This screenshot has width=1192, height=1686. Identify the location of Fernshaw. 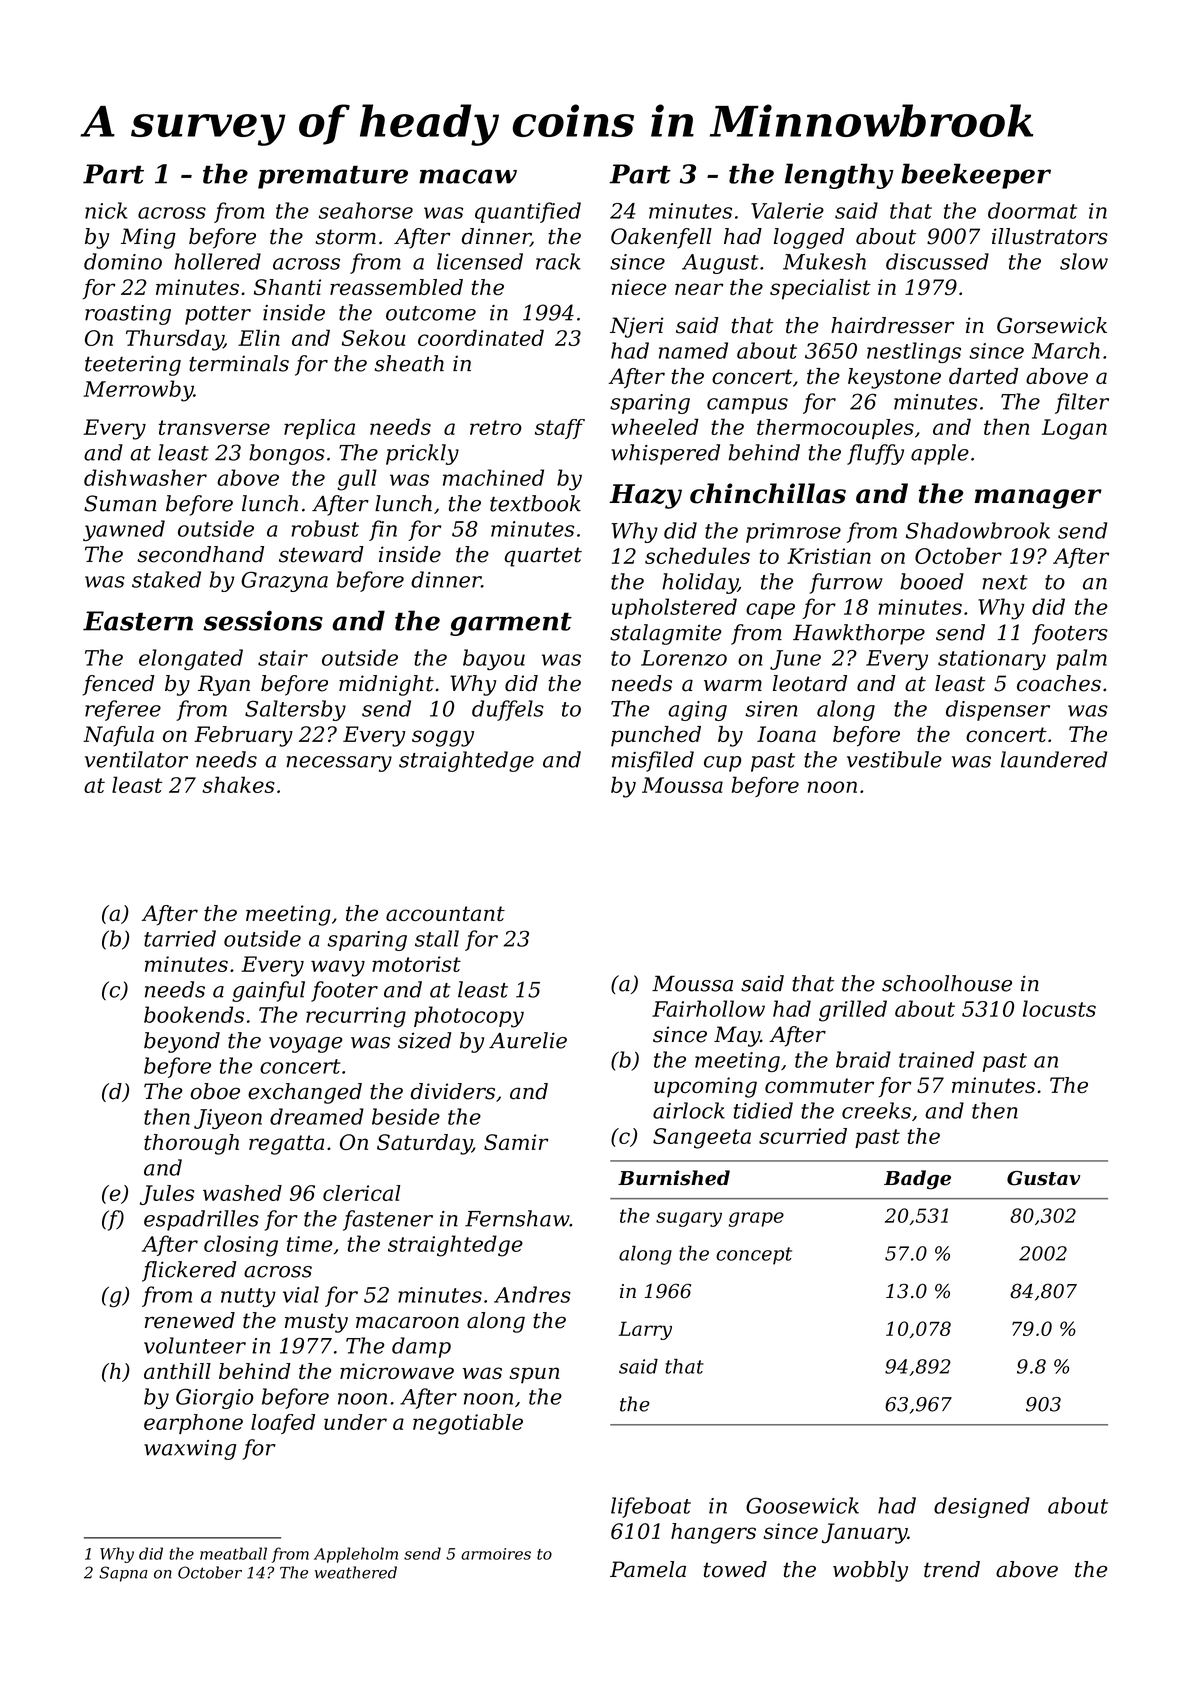
(517, 1218).
